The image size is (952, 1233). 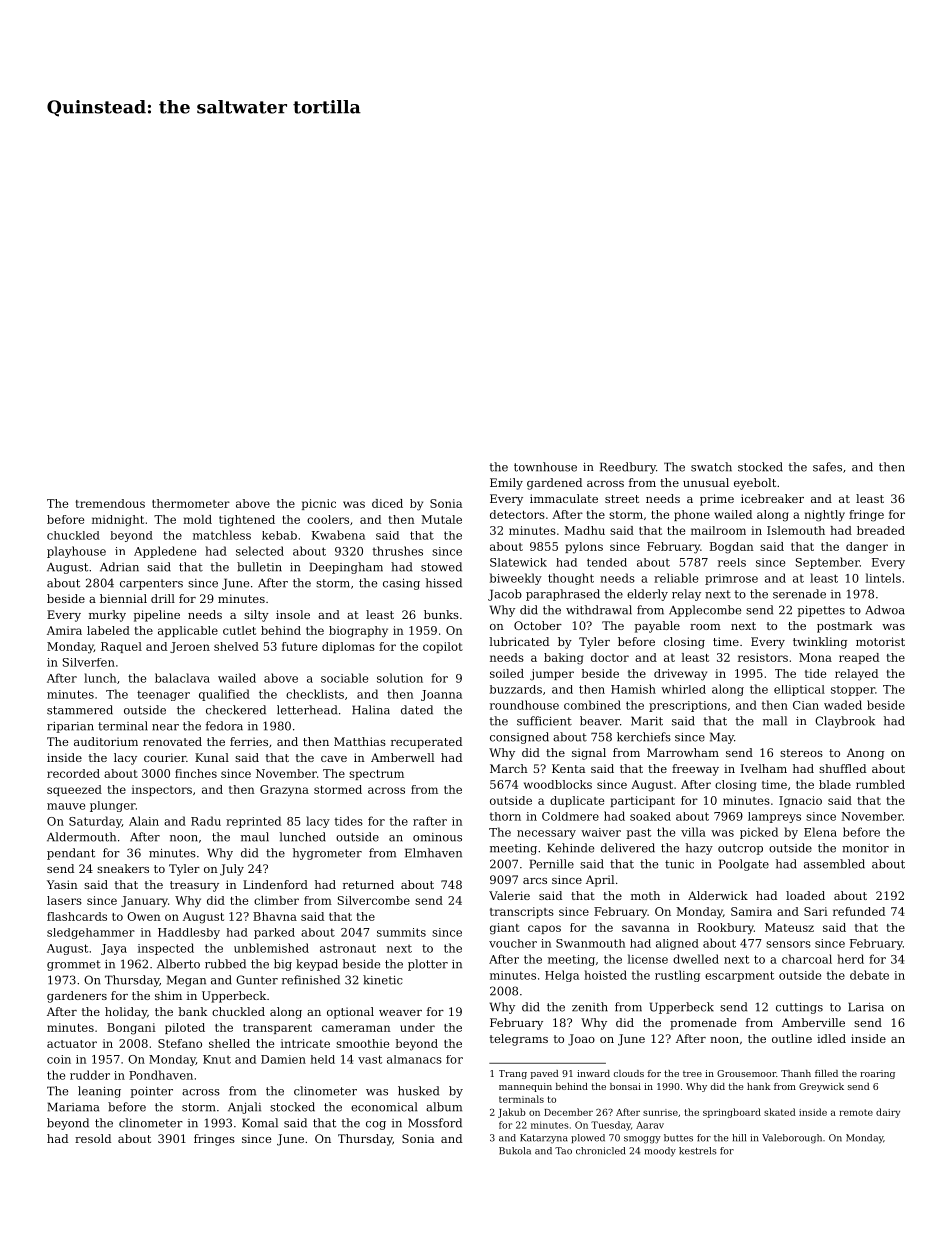 I want to click on resold, so click(x=93, y=1138).
